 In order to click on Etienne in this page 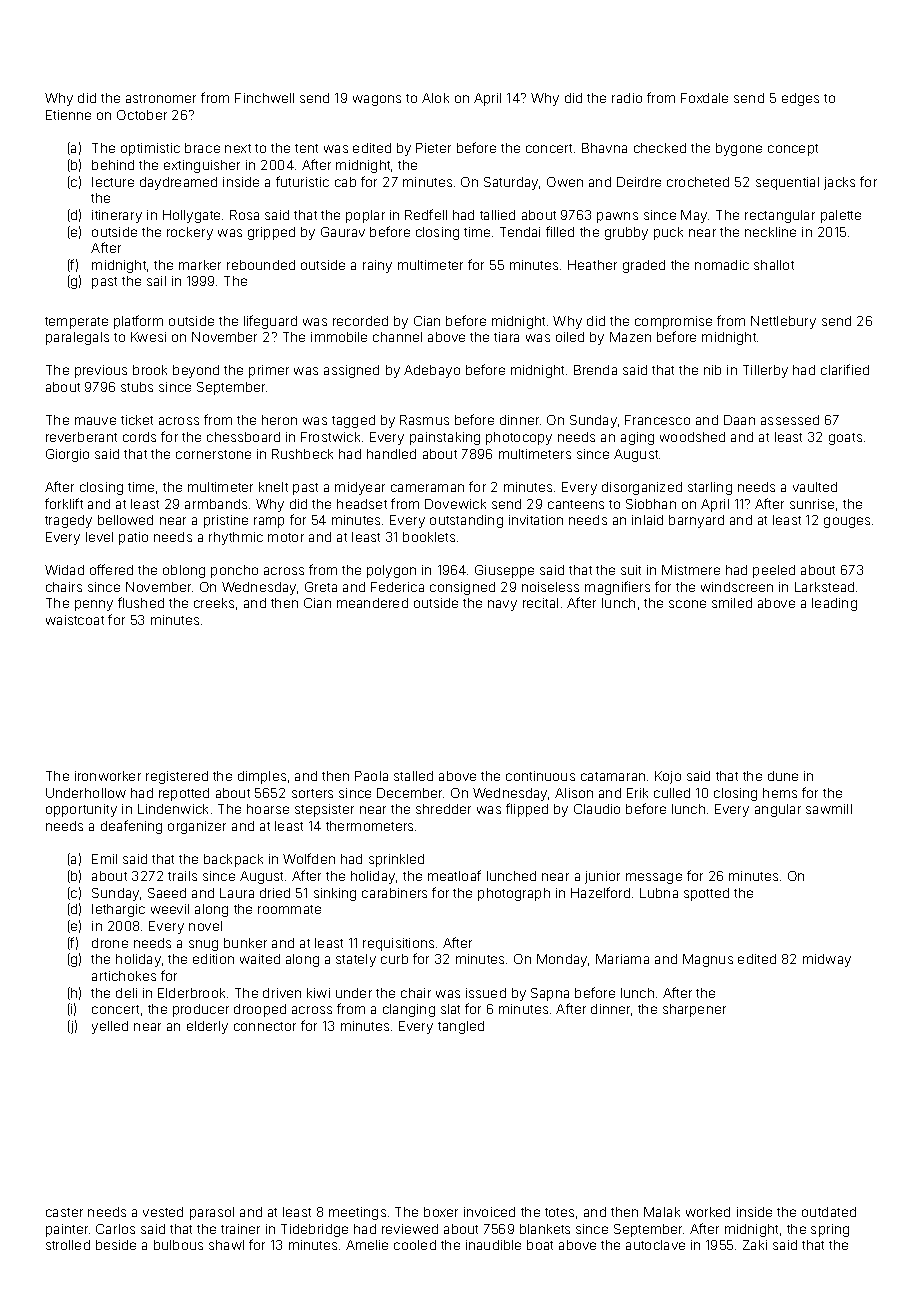, I will do `click(68, 115)`.
